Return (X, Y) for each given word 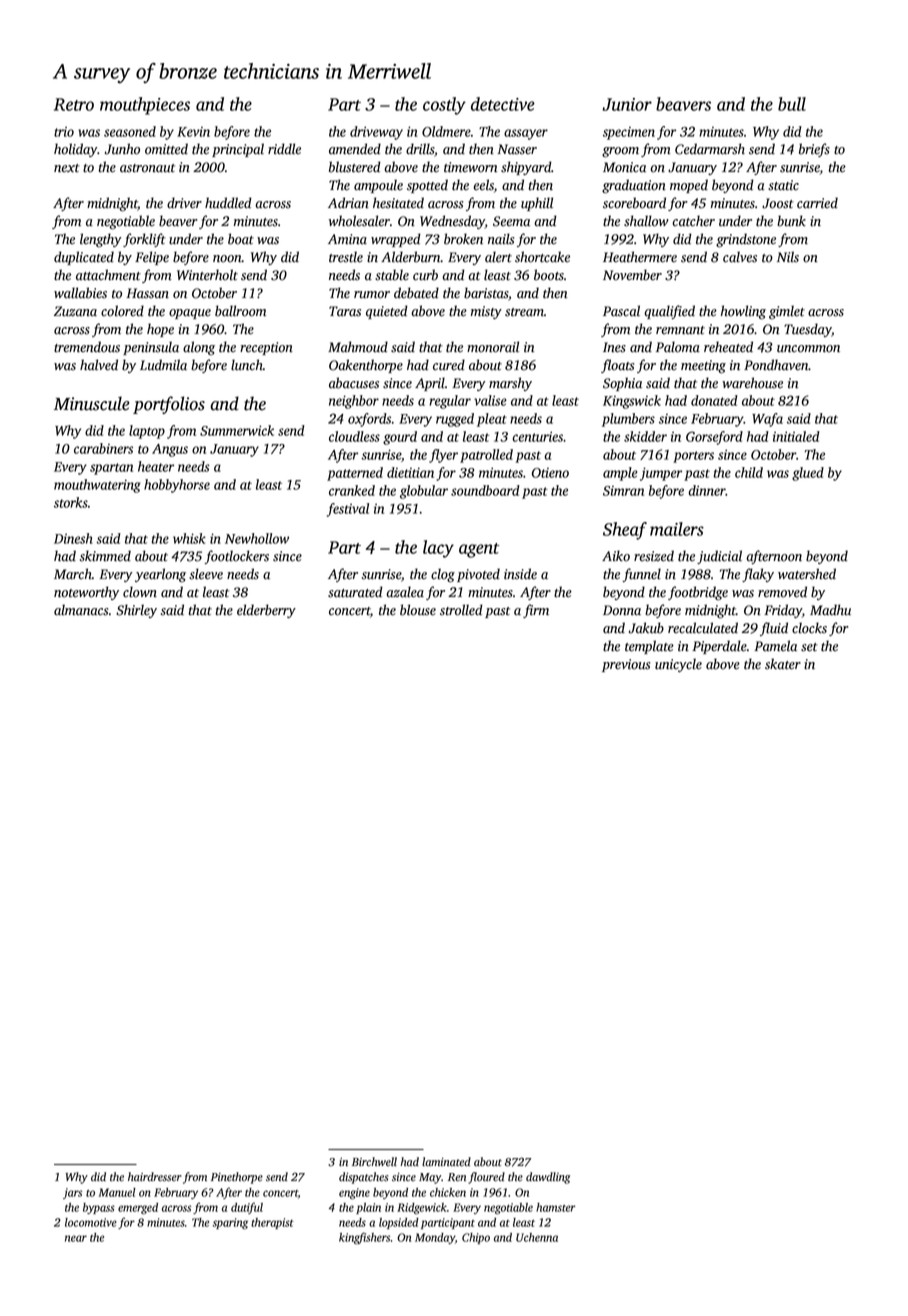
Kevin (193, 132)
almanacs (81, 610)
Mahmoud (358, 347)
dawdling (548, 1178)
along (199, 348)
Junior (627, 104)
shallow (646, 221)
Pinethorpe (237, 1178)
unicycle (678, 665)
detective (503, 104)
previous (626, 665)
